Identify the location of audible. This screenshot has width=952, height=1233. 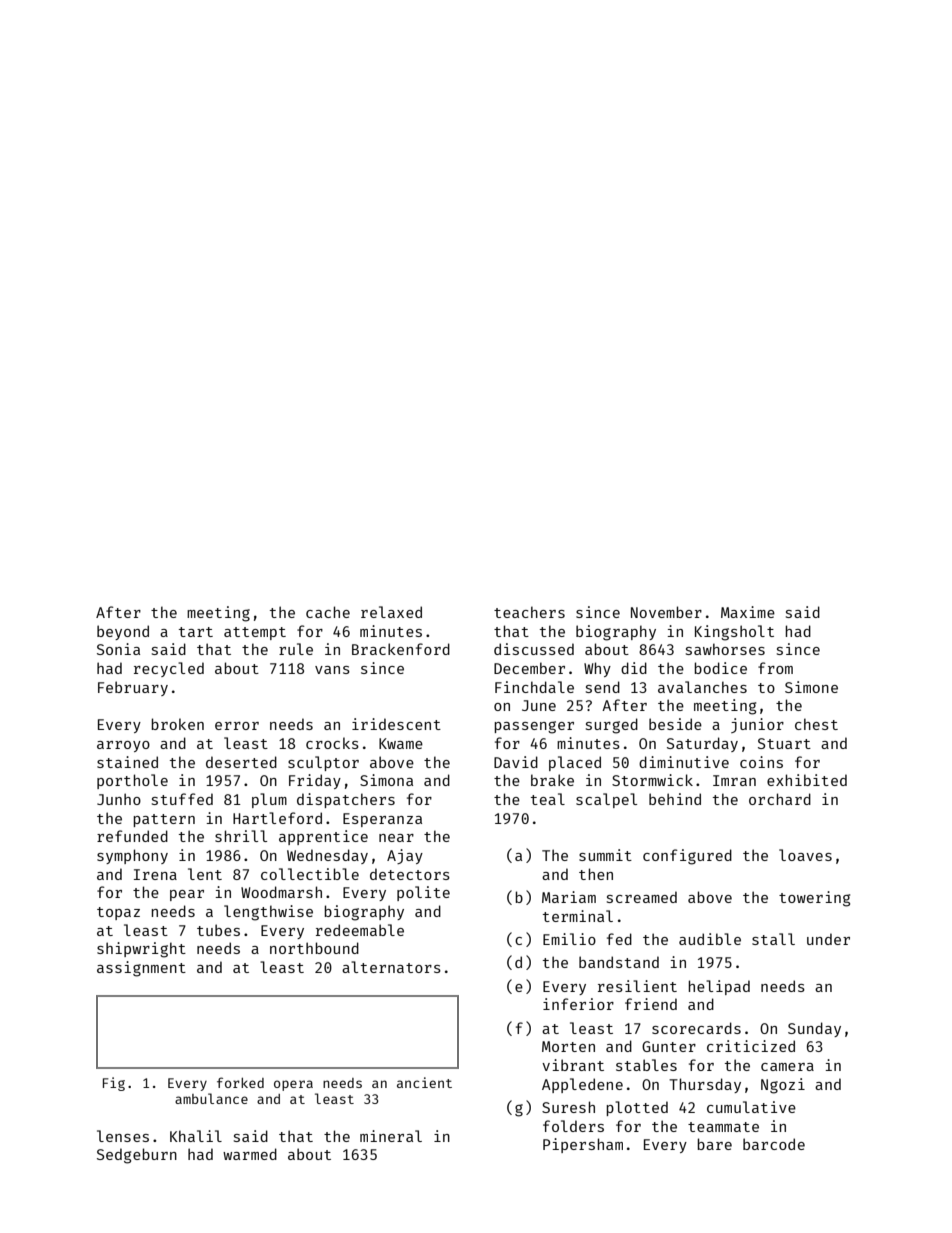
(710, 939).
